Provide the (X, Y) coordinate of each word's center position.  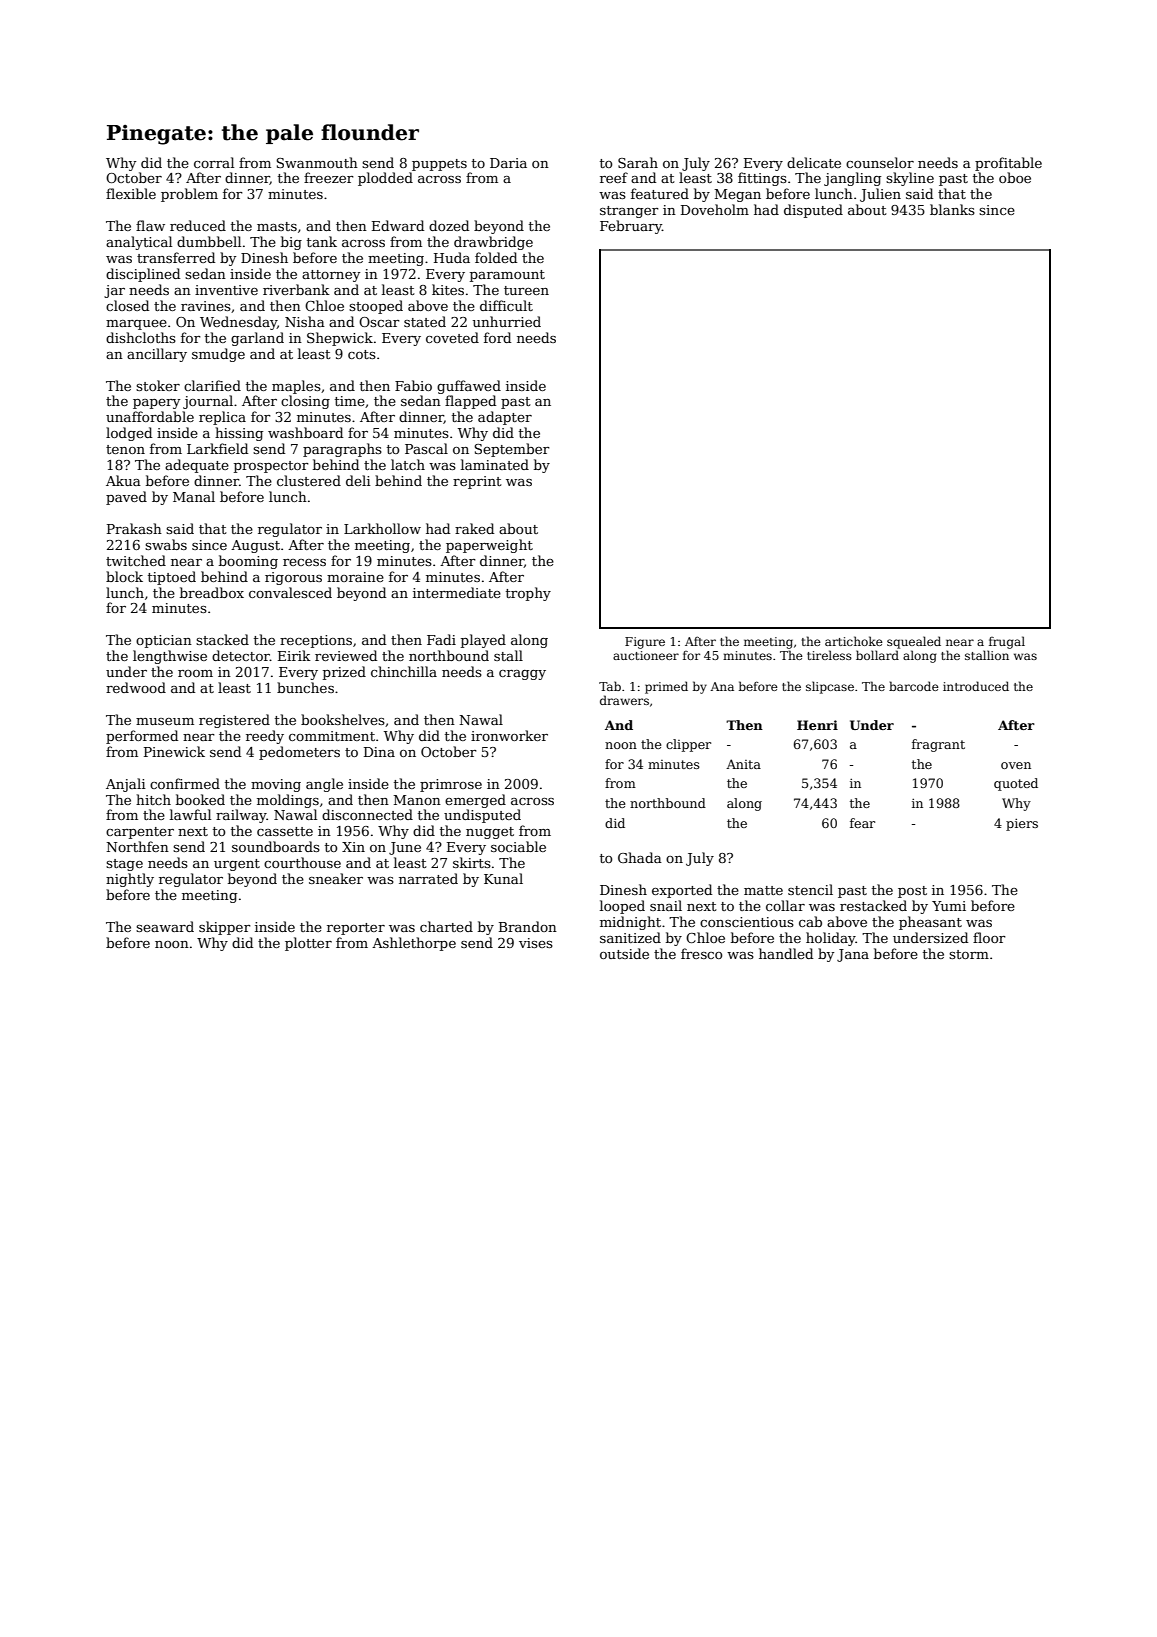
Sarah (638, 162)
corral (214, 162)
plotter (308, 944)
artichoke (854, 641)
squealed (914, 642)
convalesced (290, 592)
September (512, 450)
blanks (952, 209)
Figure (645, 643)
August (255, 546)
